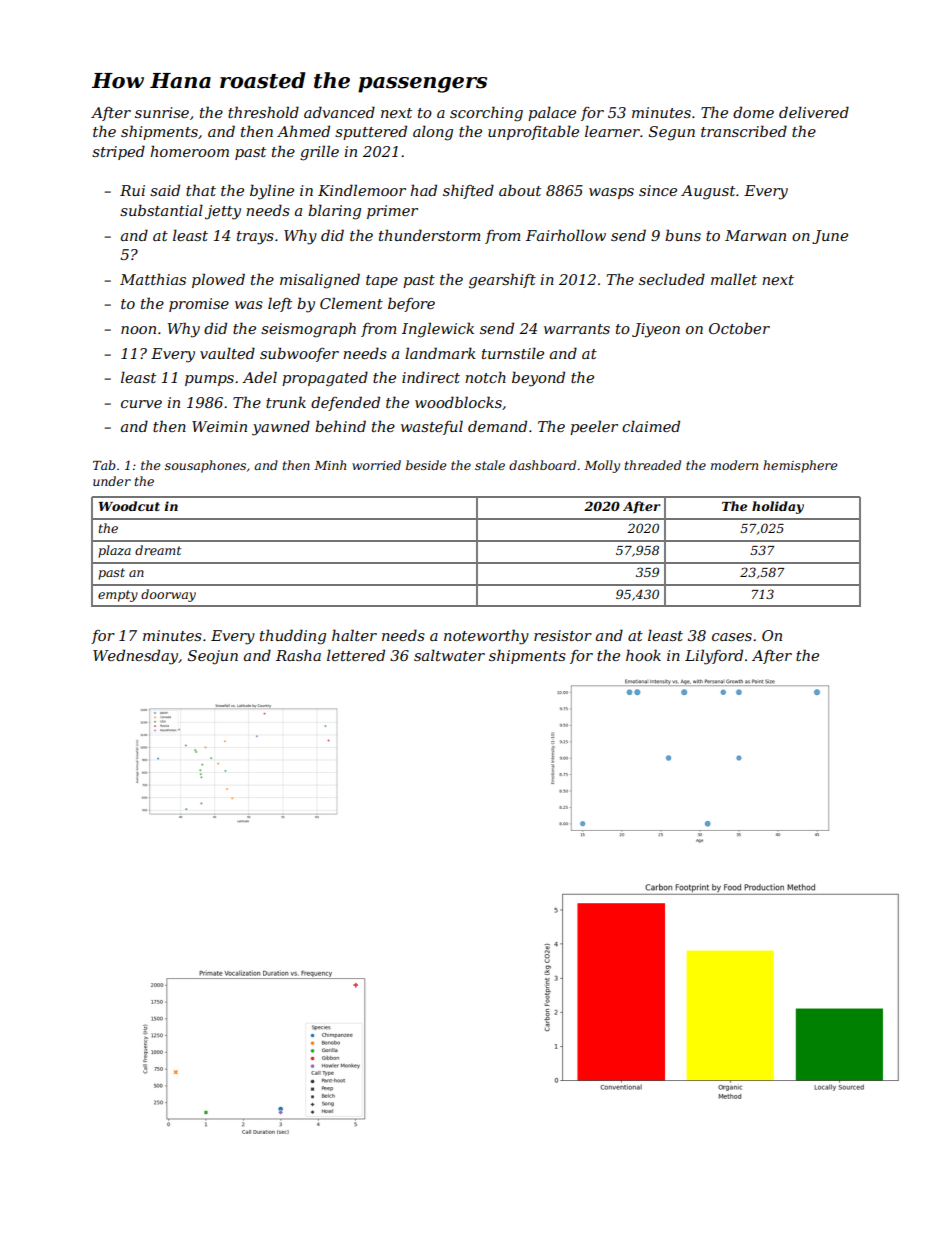 This screenshot has width=952, height=1233. What do you see at coordinates (683, 235) in the screenshot?
I see `buns` at bounding box center [683, 235].
